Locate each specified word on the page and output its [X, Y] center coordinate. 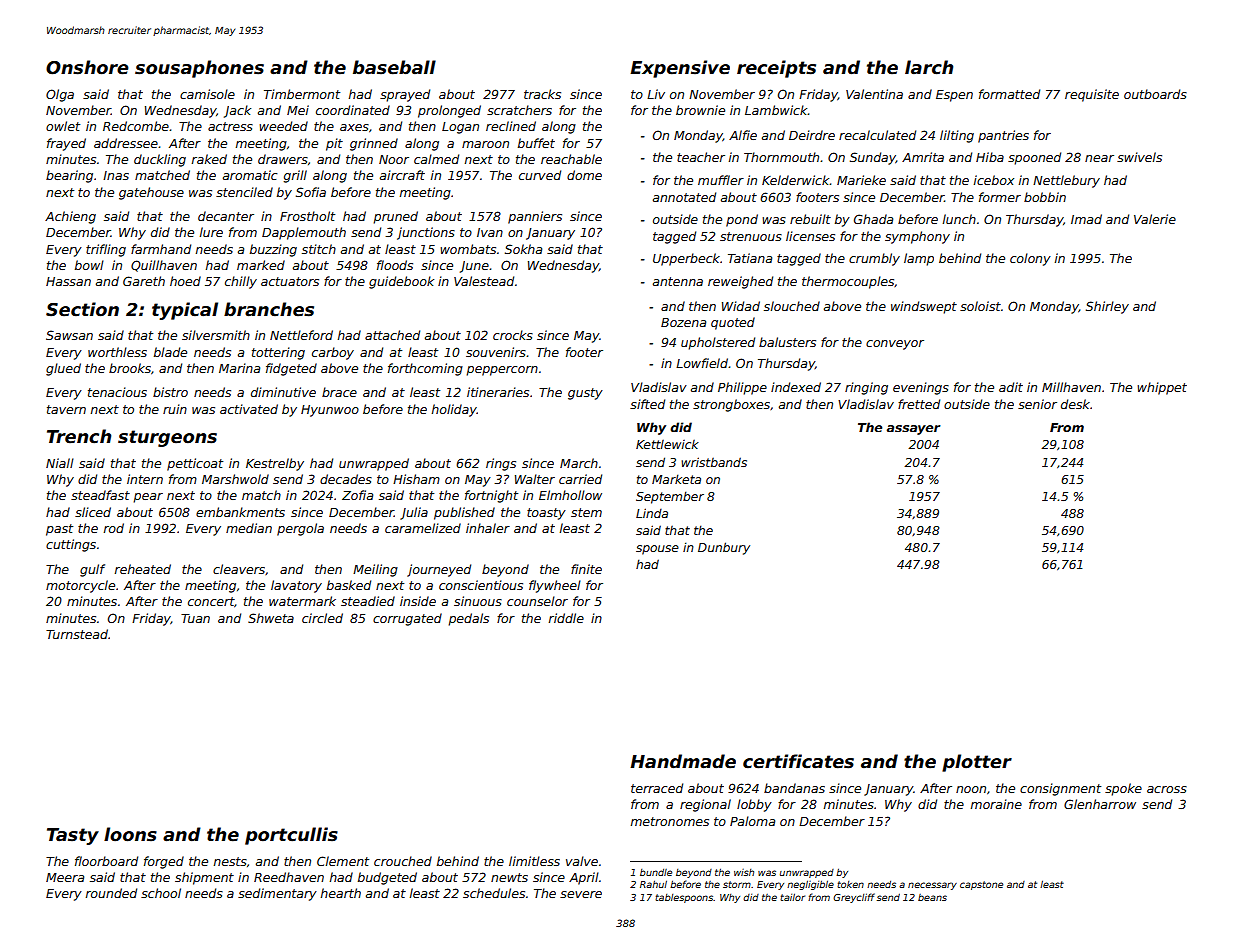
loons [130, 834]
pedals [468, 619]
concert [211, 601]
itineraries [498, 392]
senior [1037, 404]
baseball [394, 67]
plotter [977, 763]
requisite [1092, 95]
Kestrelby [275, 464]
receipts [776, 69]
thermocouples [848, 282]
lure [211, 232]
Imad [1086, 219]
